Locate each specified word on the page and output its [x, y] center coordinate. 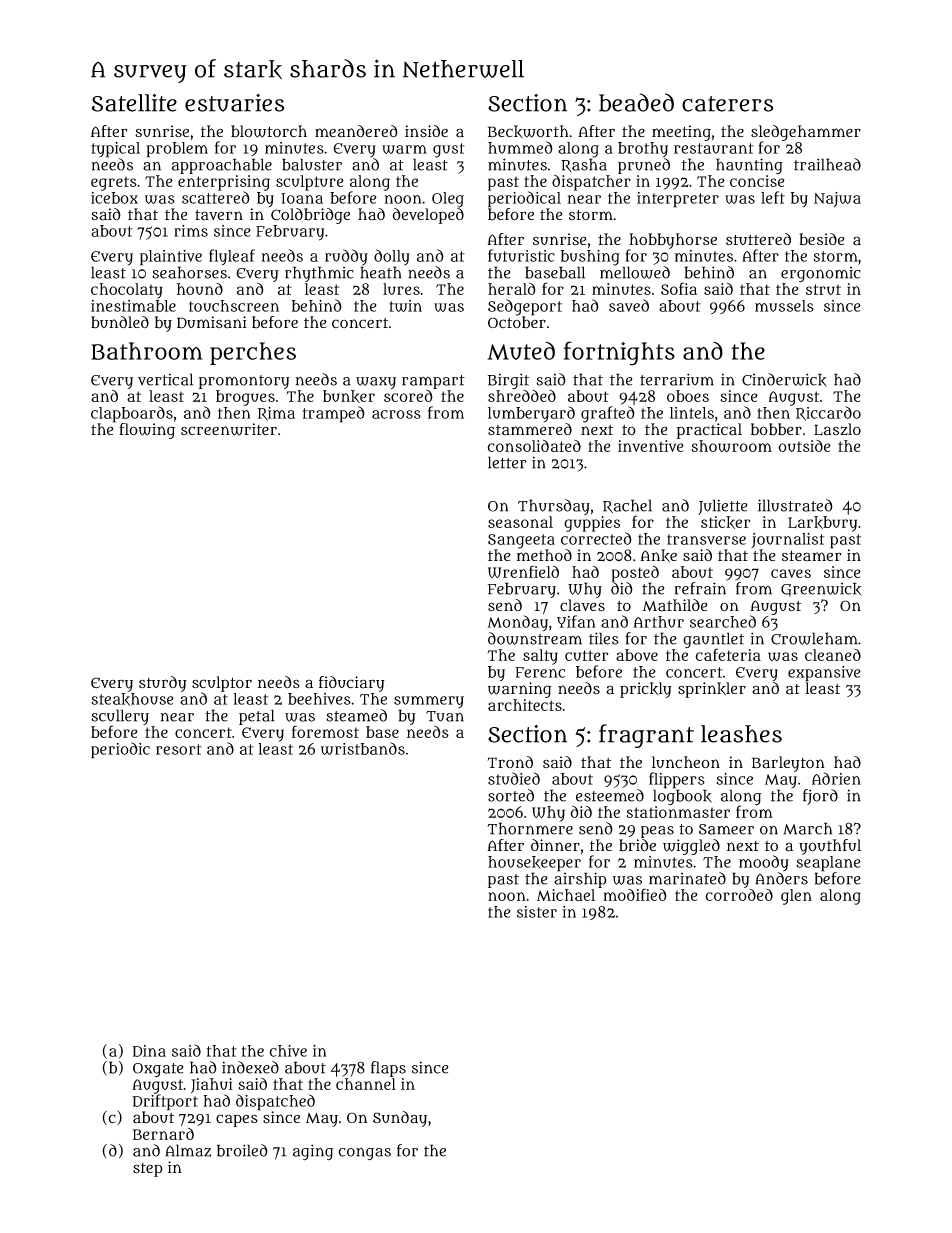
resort [179, 749]
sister [537, 912]
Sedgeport [525, 307]
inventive [651, 446]
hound [200, 289]
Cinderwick [784, 380]
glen [796, 897]
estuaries [234, 103]
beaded [636, 102]
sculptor [222, 684]
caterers [727, 104]
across [396, 414]
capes [237, 1120]
